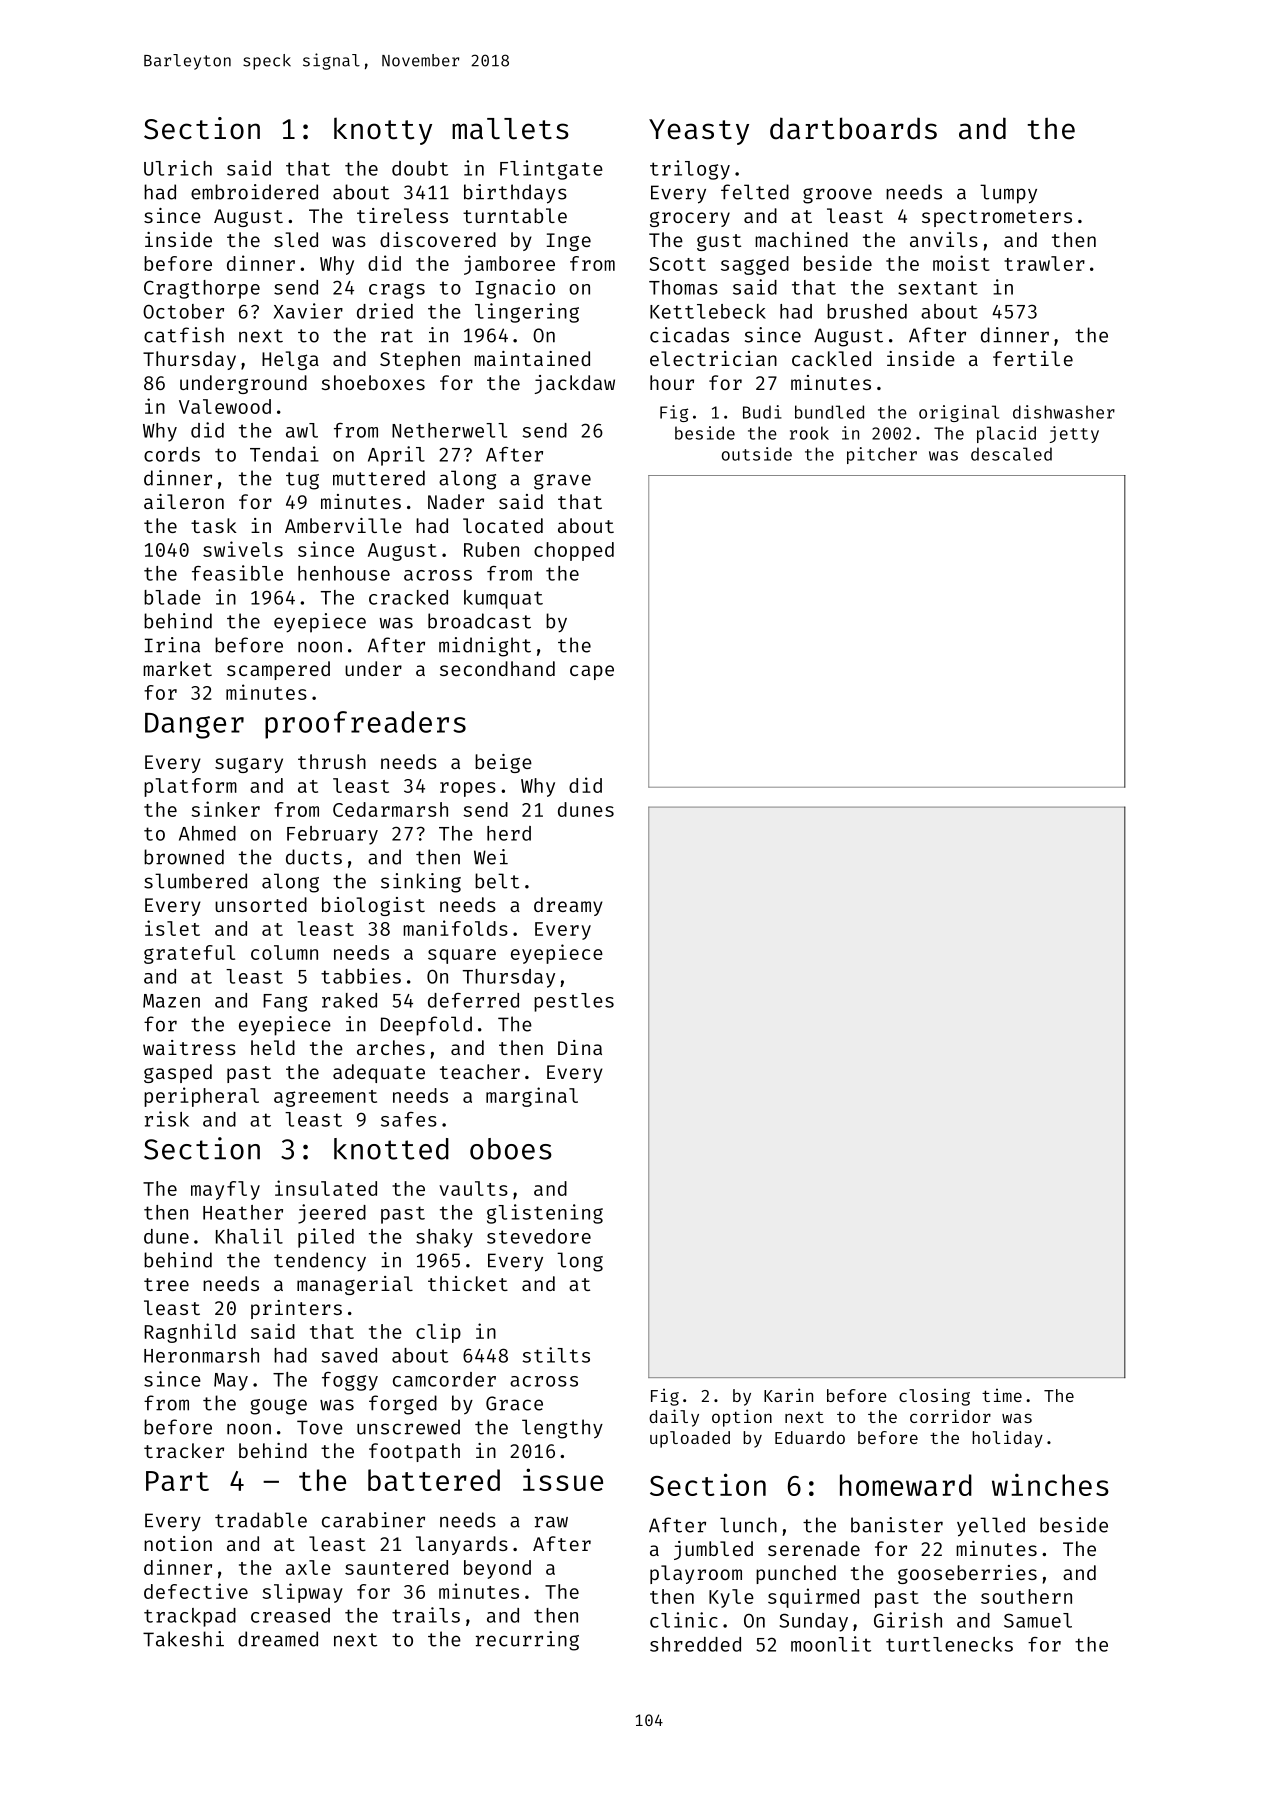 Image resolution: width=1268 pixels, height=1793 pixels. What do you see at coordinates (383, 131) in the page?
I see `knotty` at bounding box center [383, 131].
